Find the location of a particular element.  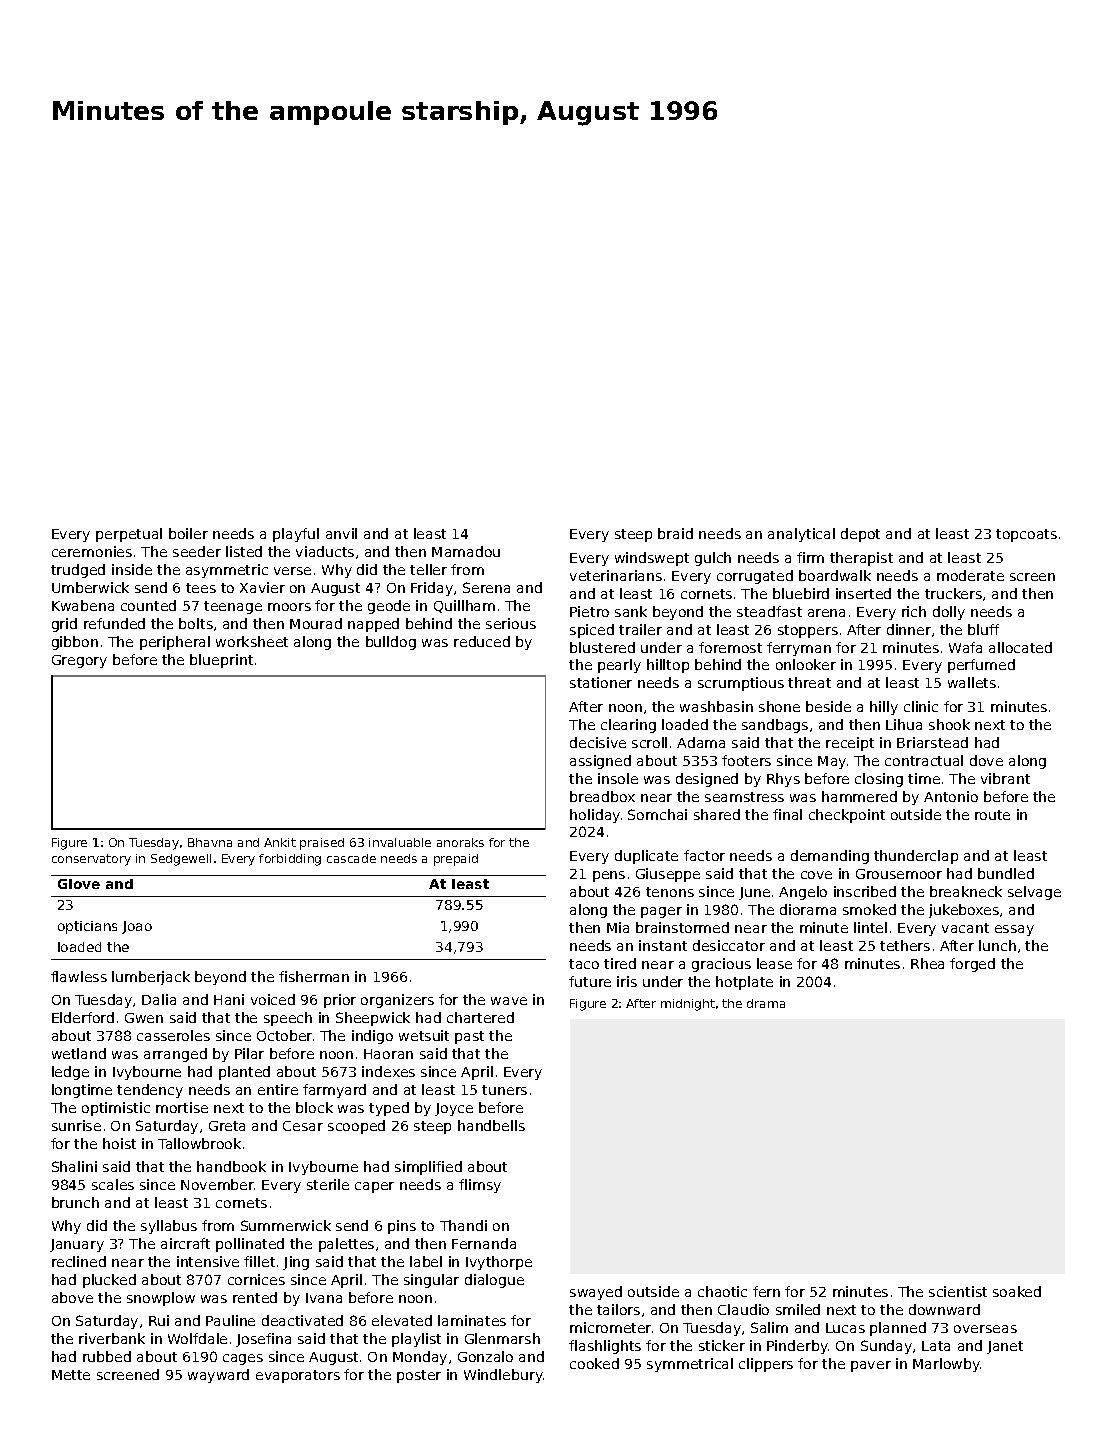

Marlowby is located at coordinates (946, 1365).
